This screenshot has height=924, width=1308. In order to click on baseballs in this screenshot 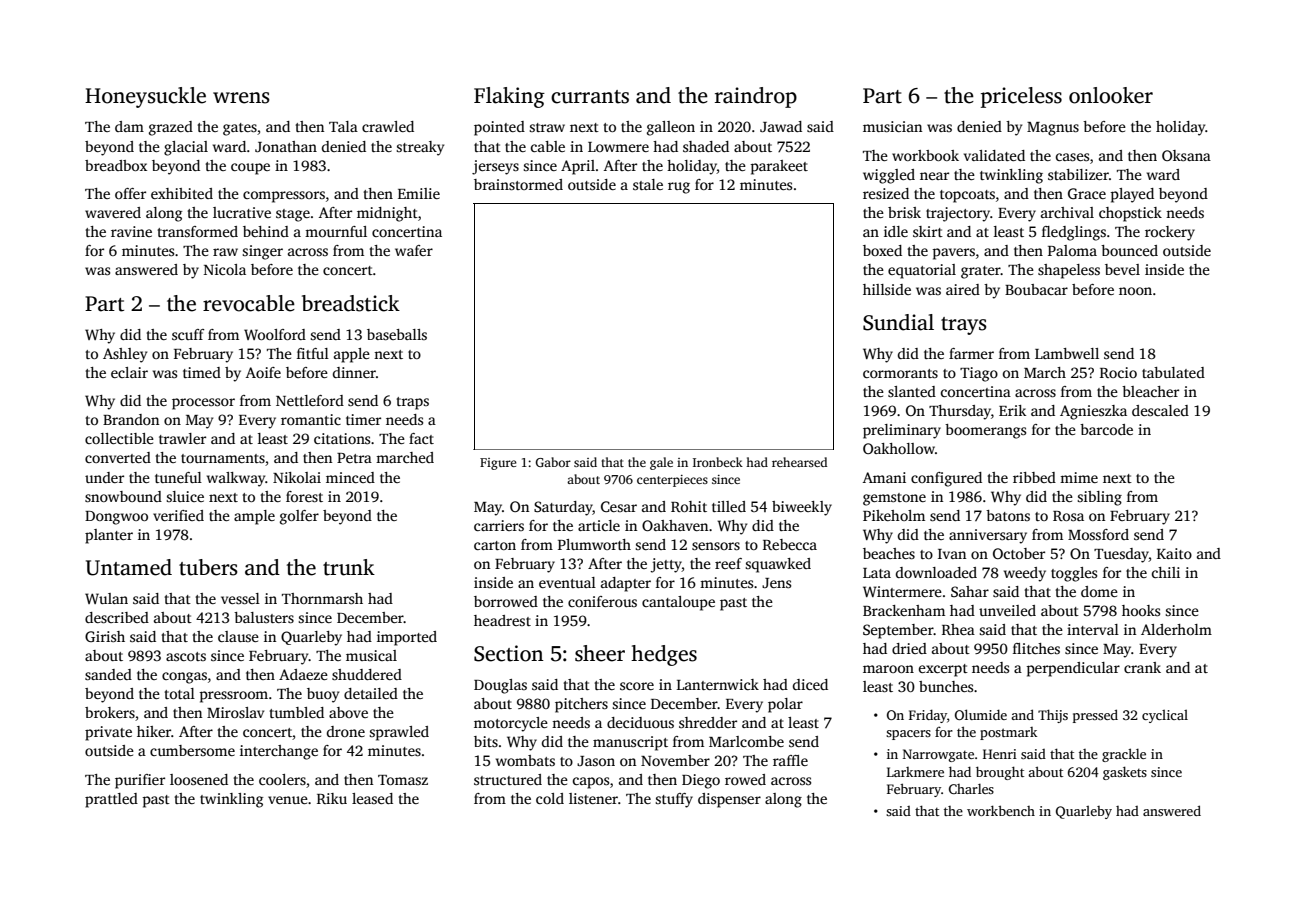, I will do `click(397, 334)`.
